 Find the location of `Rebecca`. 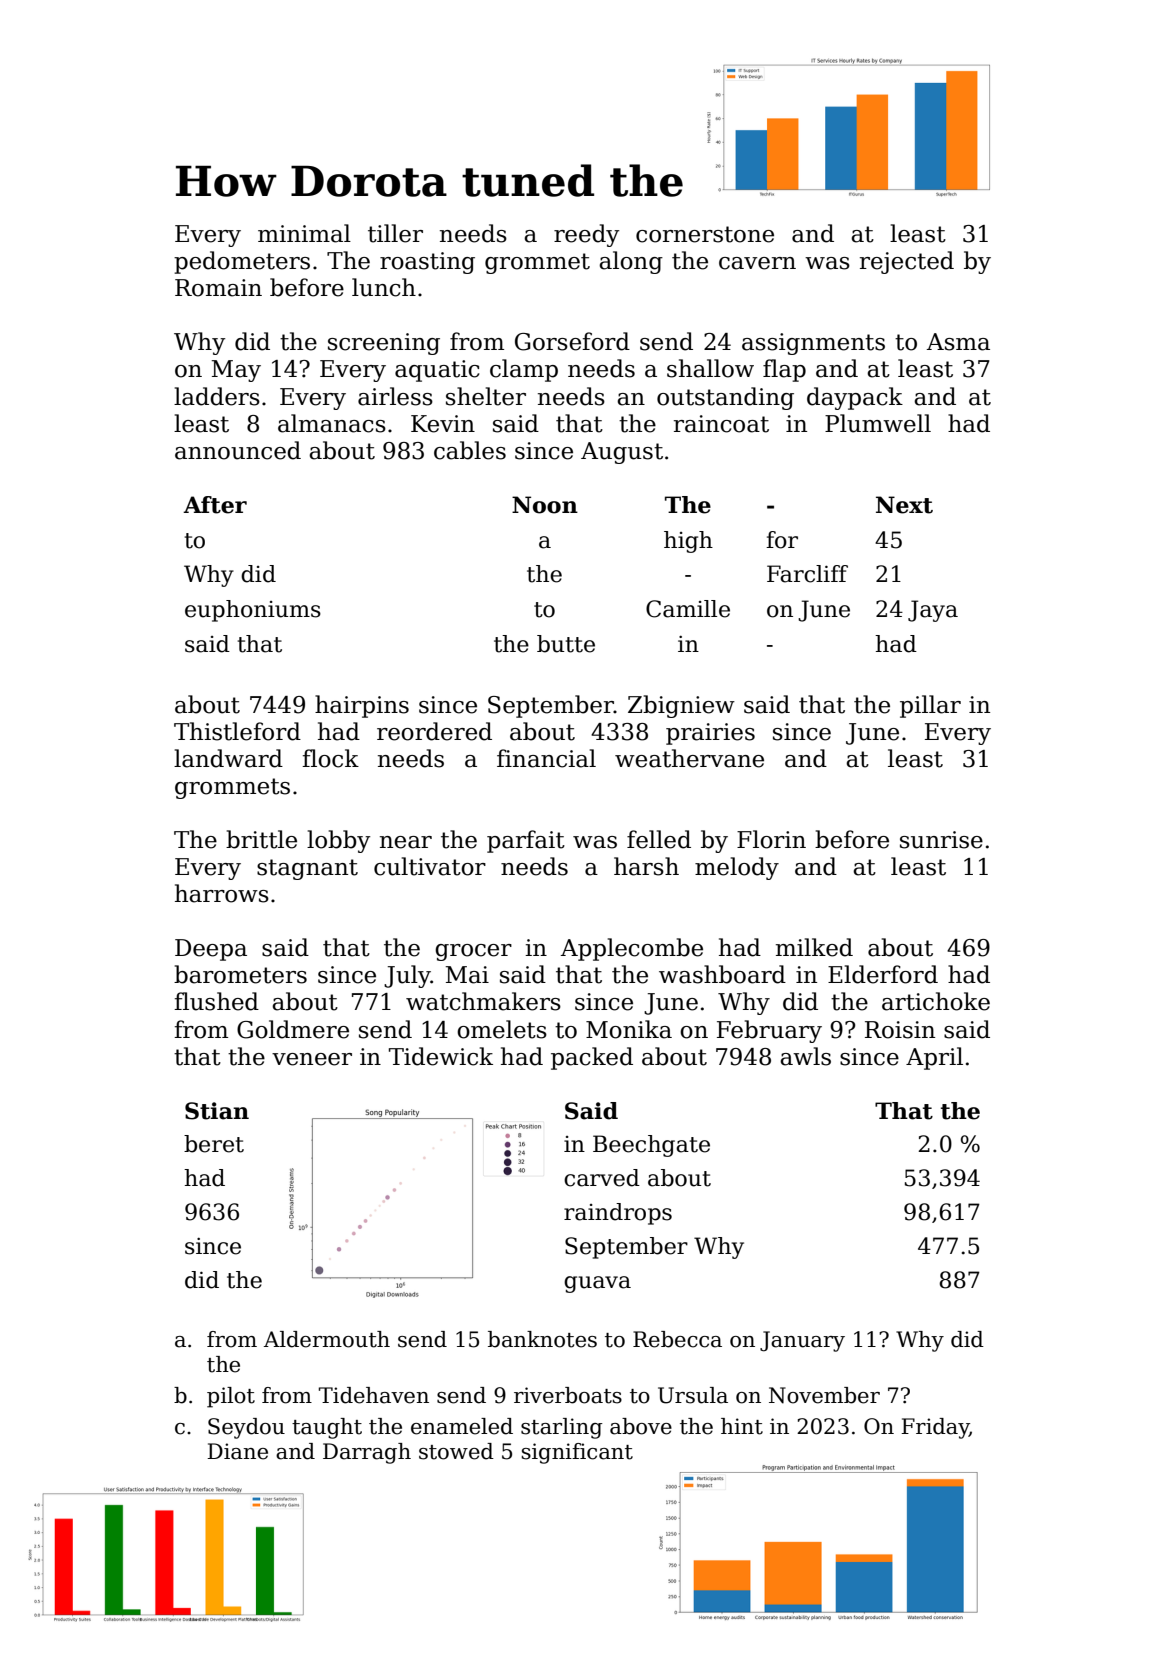

Rebecca is located at coordinates (677, 1339).
